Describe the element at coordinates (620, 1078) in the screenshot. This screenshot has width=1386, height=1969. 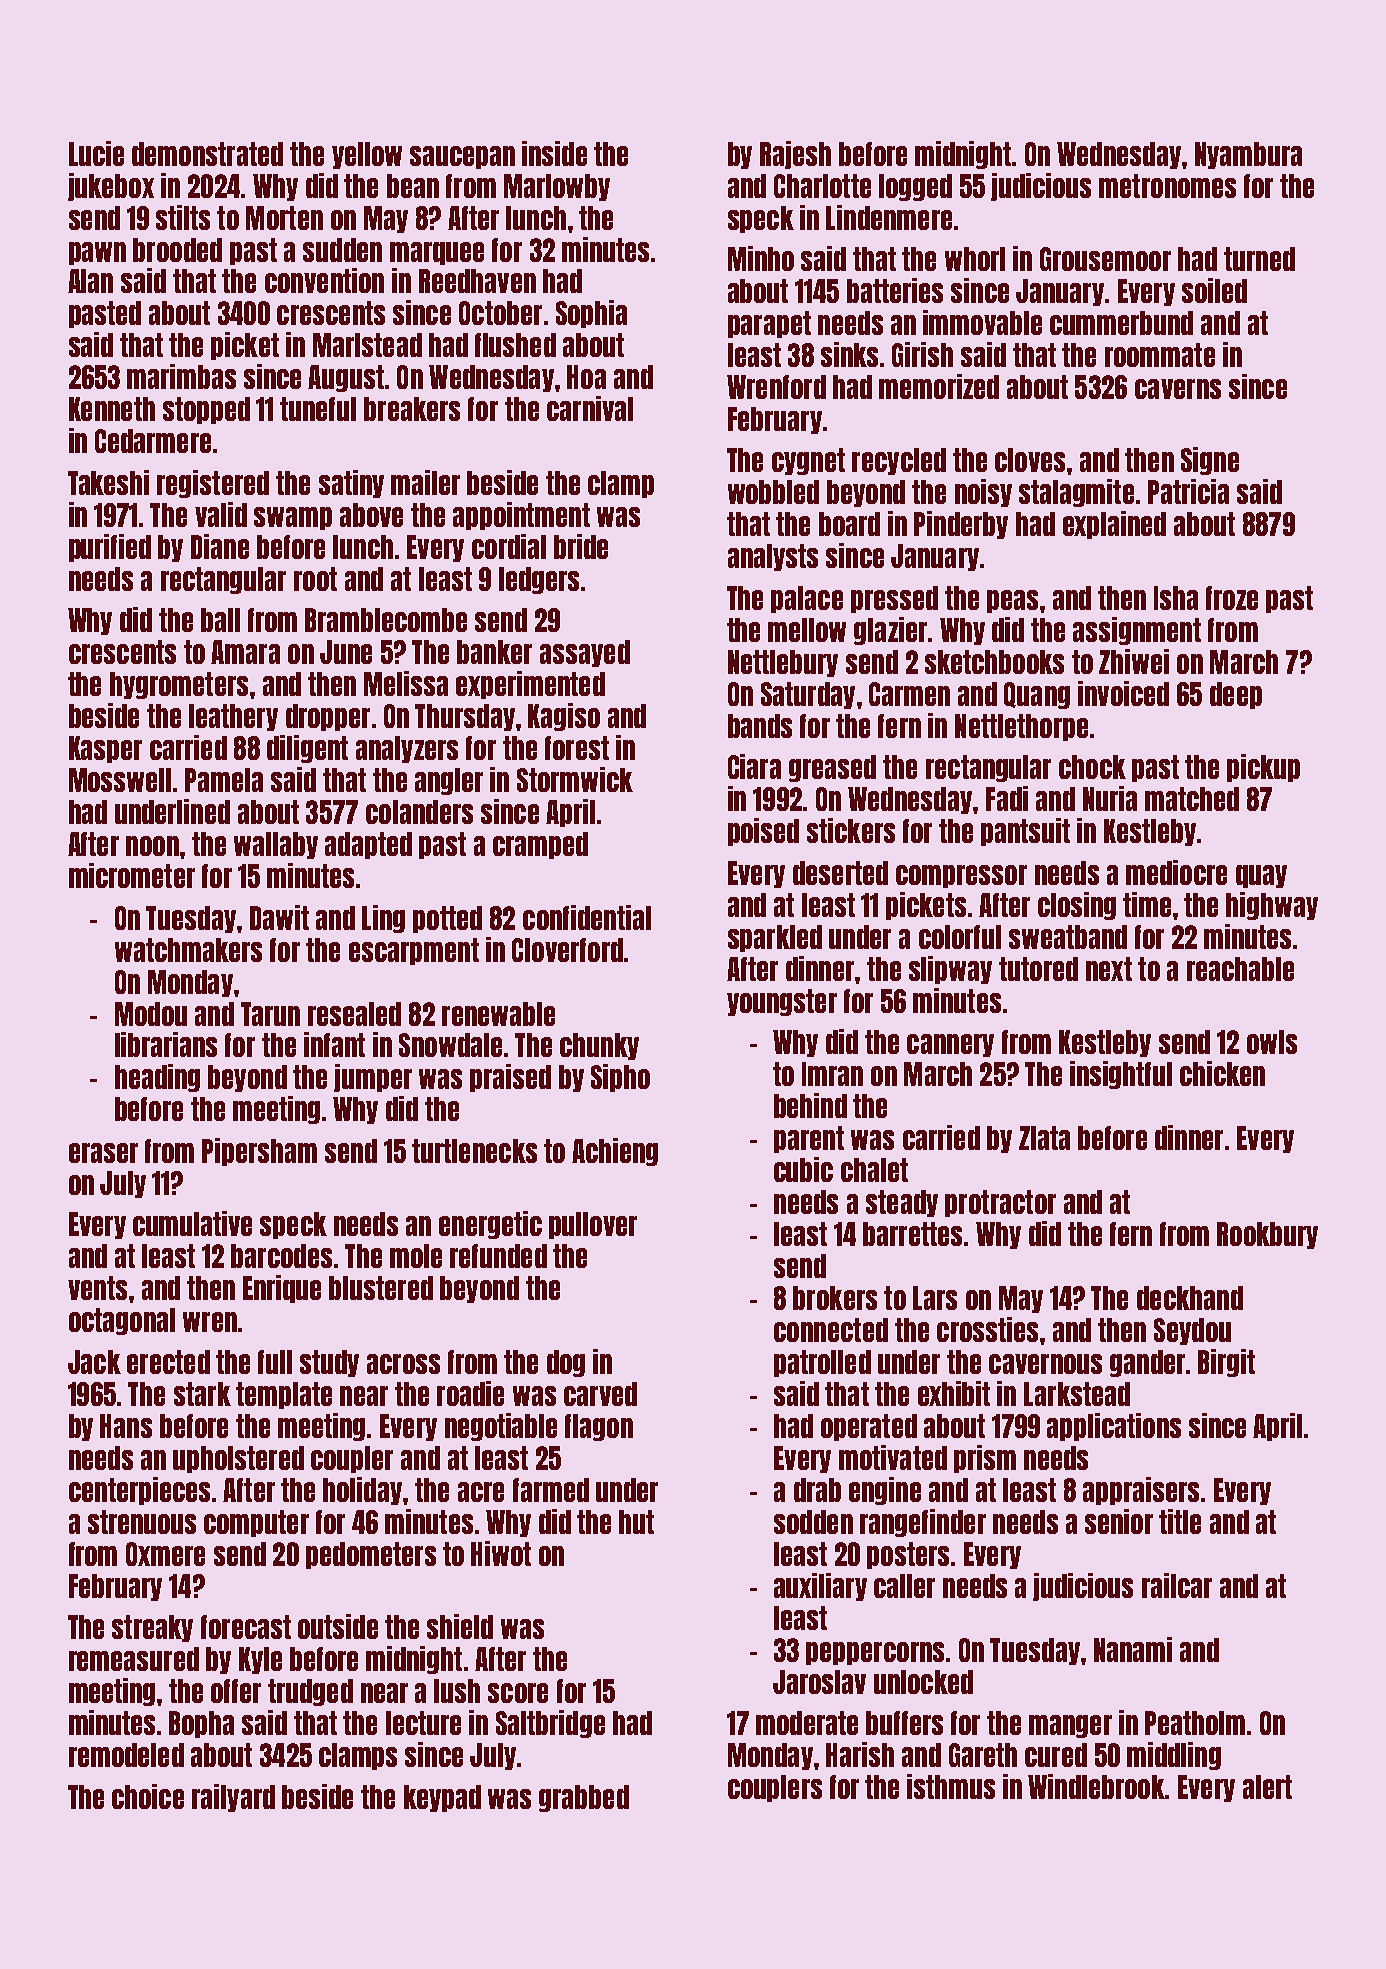
I see `Sipho` at that location.
